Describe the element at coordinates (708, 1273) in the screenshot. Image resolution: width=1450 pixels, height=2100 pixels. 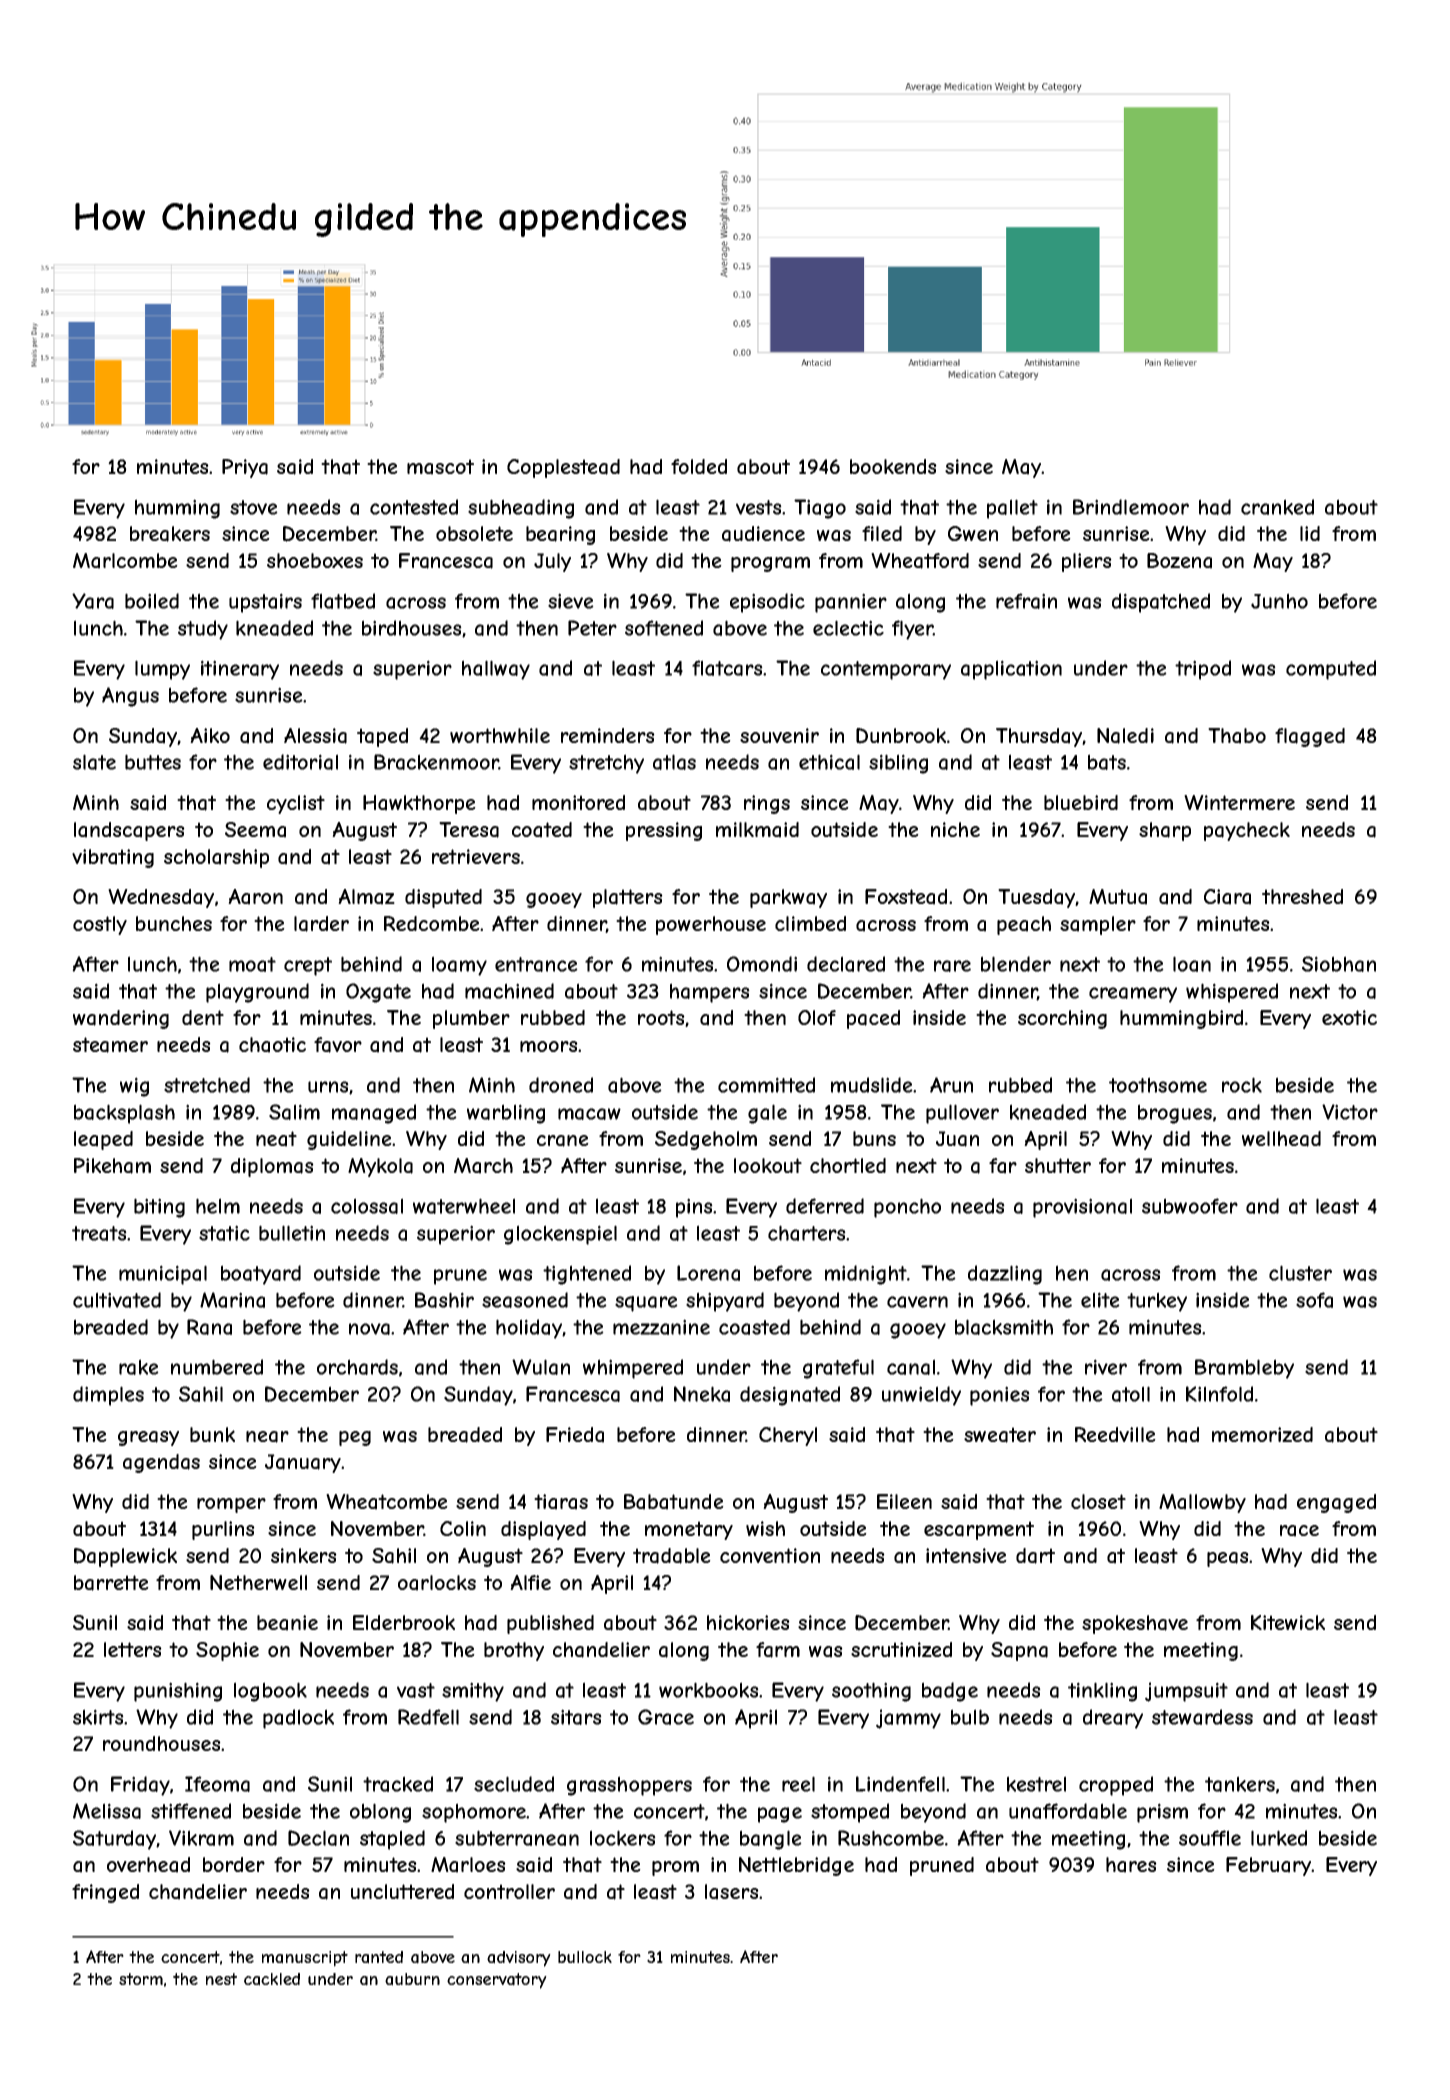
I see `Lorena` at that location.
